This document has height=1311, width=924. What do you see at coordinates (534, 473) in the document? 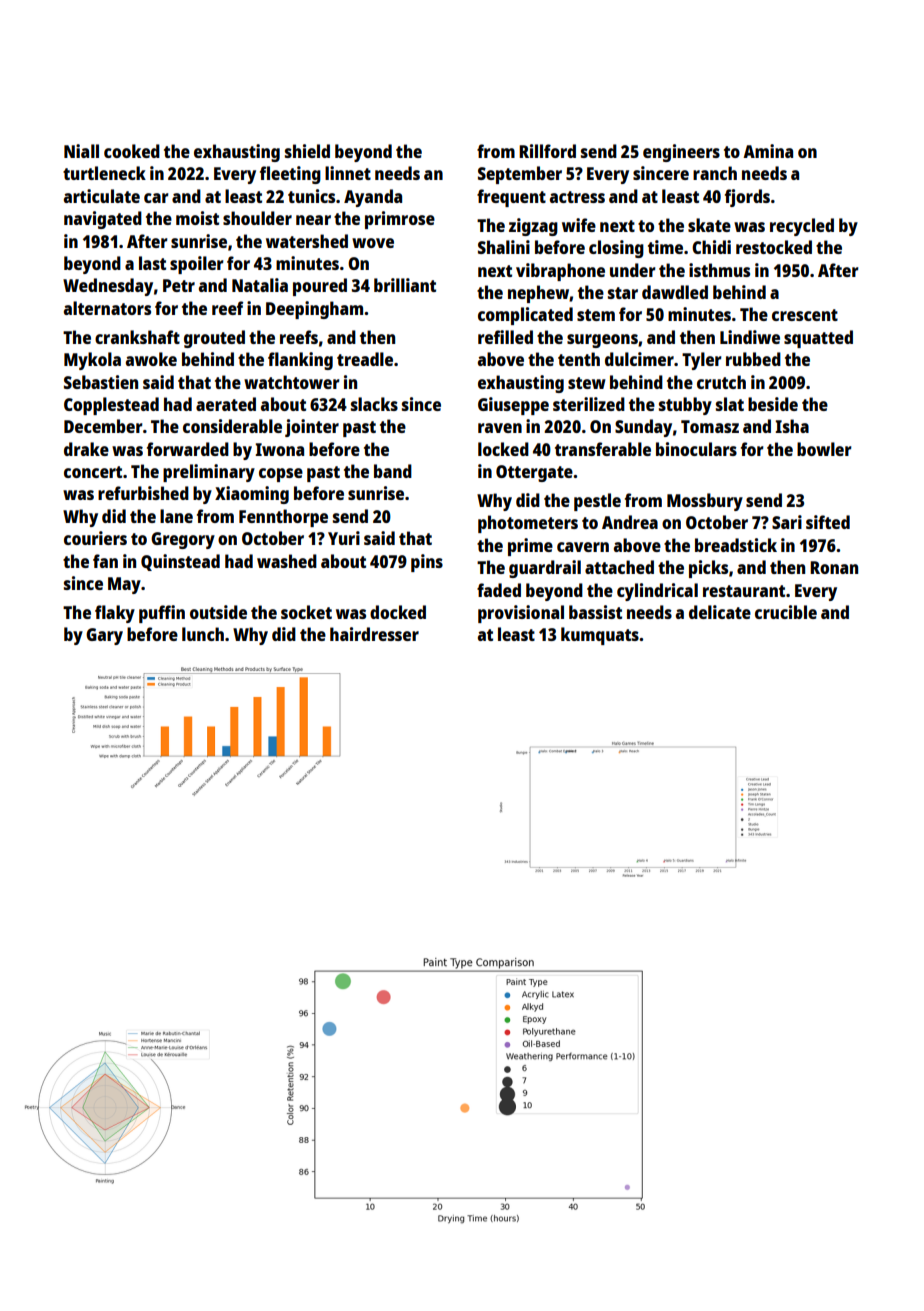
I see `Ottergate` at bounding box center [534, 473].
